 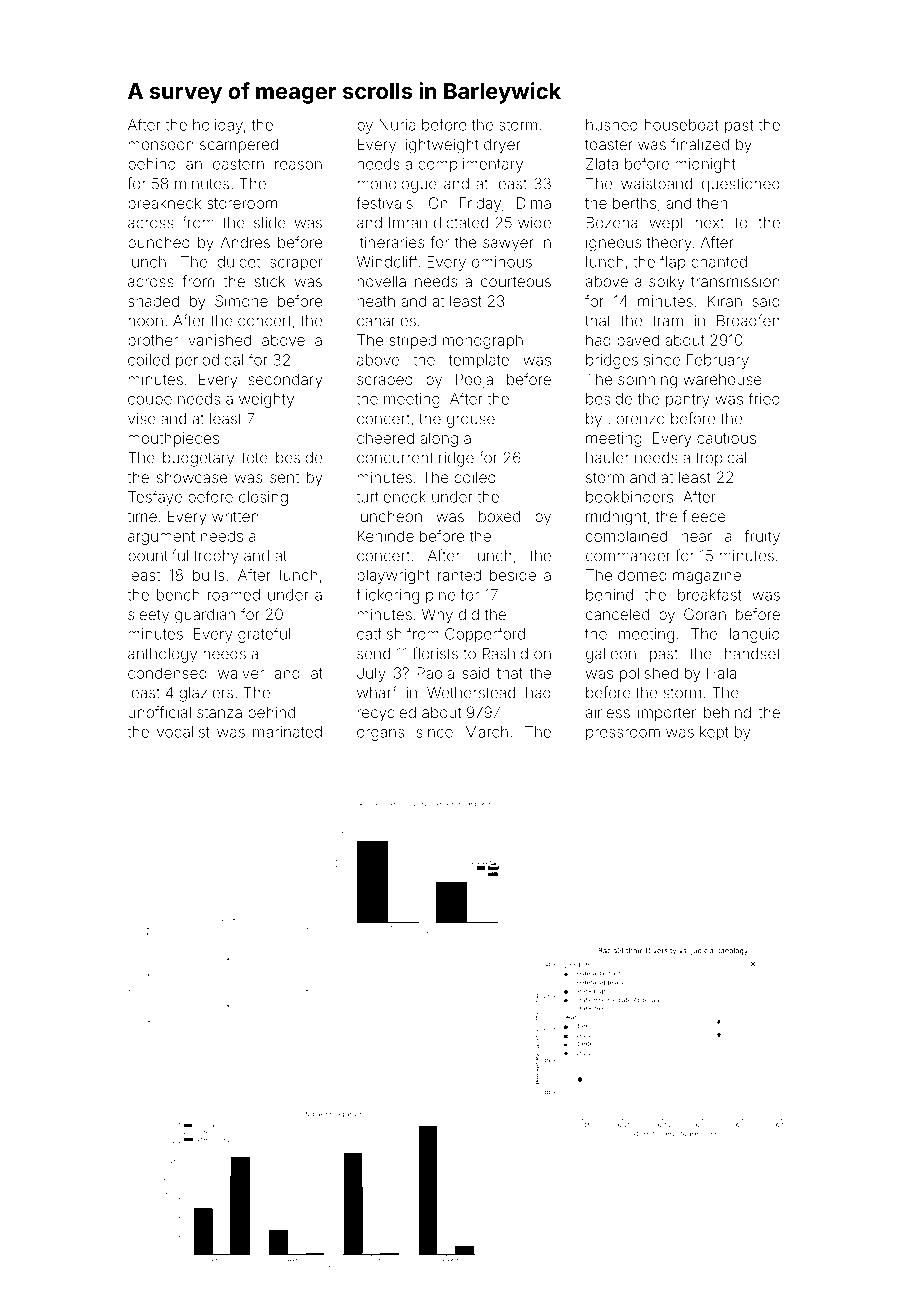 What do you see at coordinates (682, 125) in the page?
I see `houseboat` at bounding box center [682, 125].
